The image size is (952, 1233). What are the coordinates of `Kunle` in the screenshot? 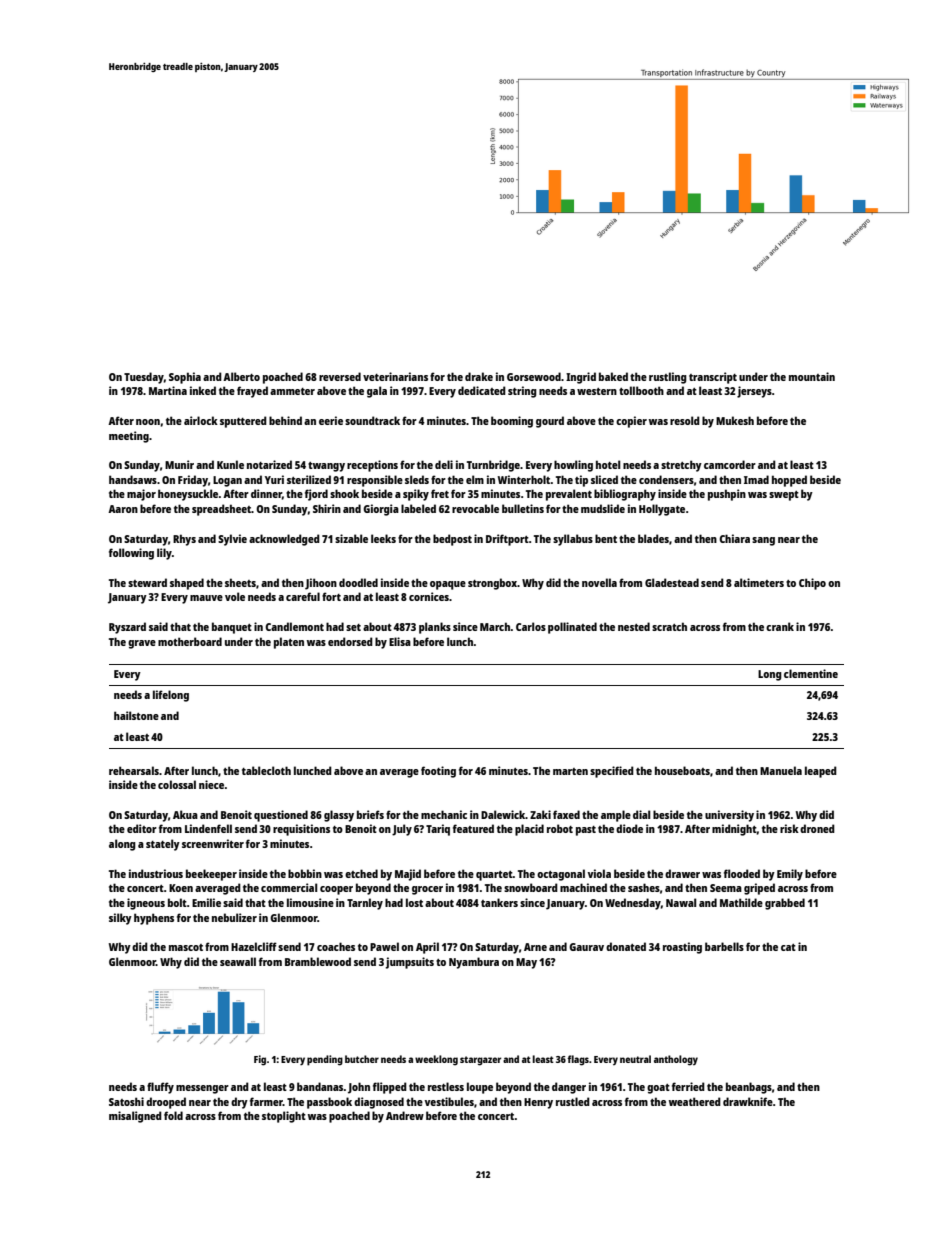 It's located at (230, 464).
